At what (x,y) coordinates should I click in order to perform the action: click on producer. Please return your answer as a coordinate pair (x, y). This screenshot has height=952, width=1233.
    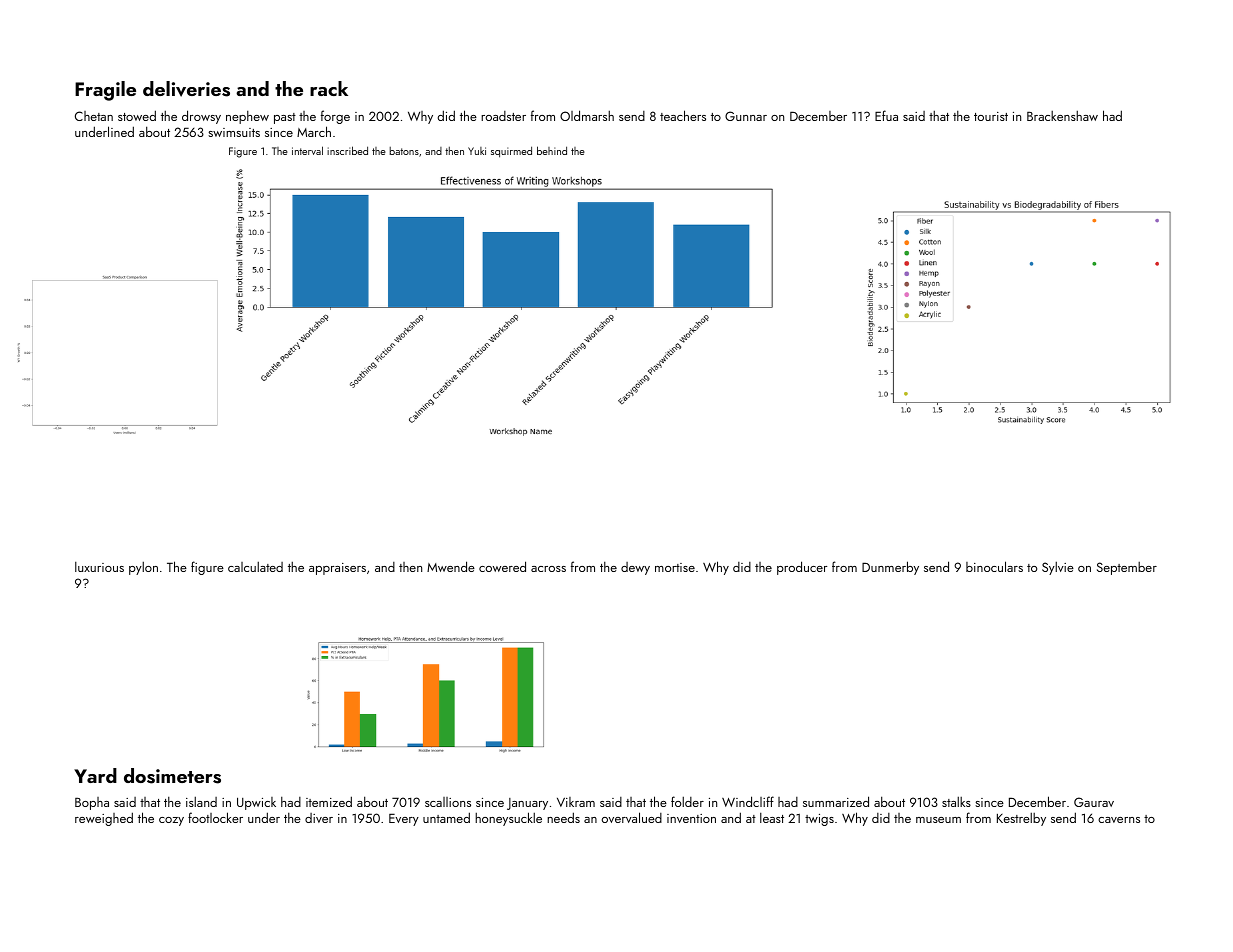
    Looking at the image, I should click on (802, 568).
